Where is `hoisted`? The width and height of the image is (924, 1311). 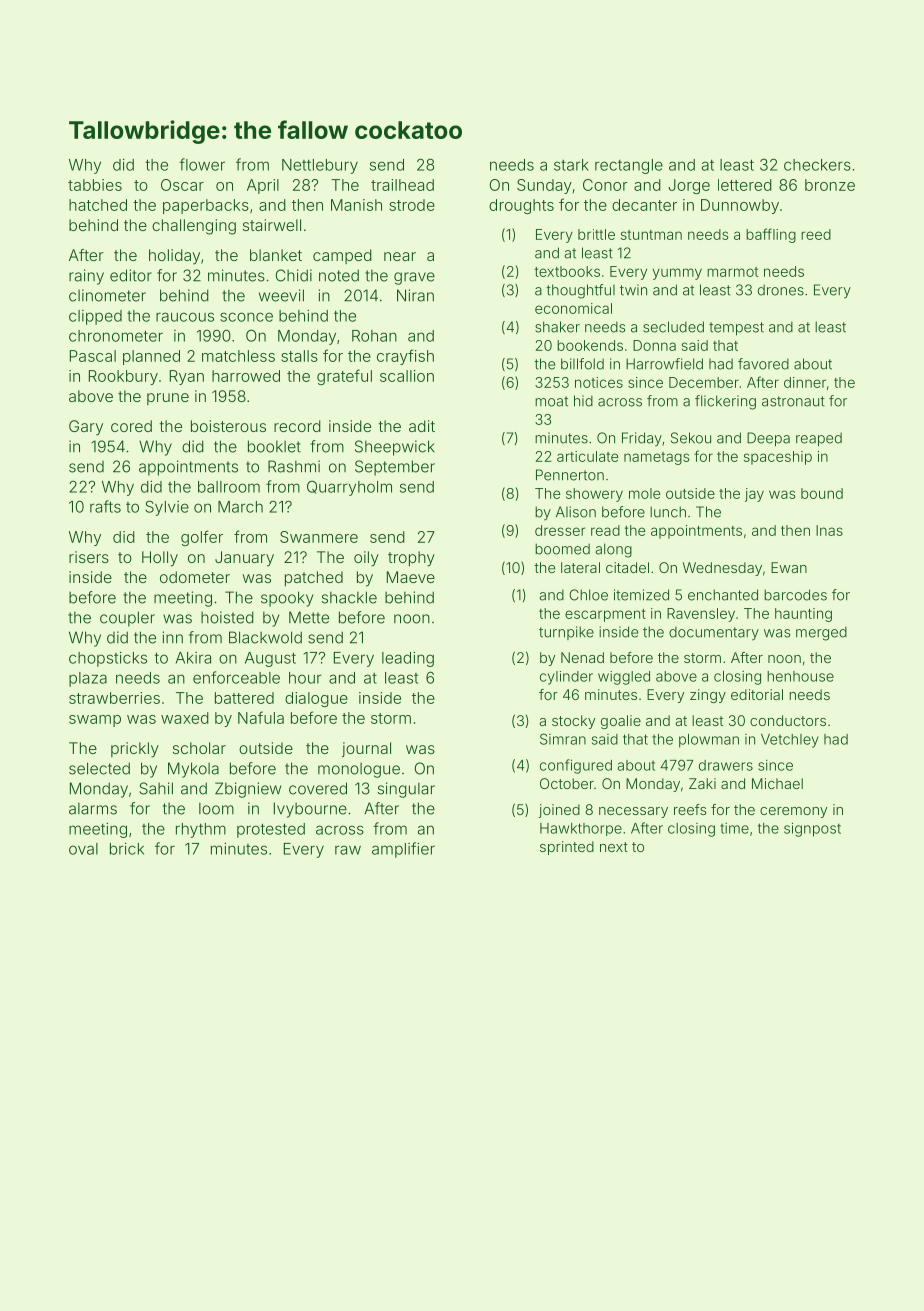 hoisted is located at coordinates (227, 617).
